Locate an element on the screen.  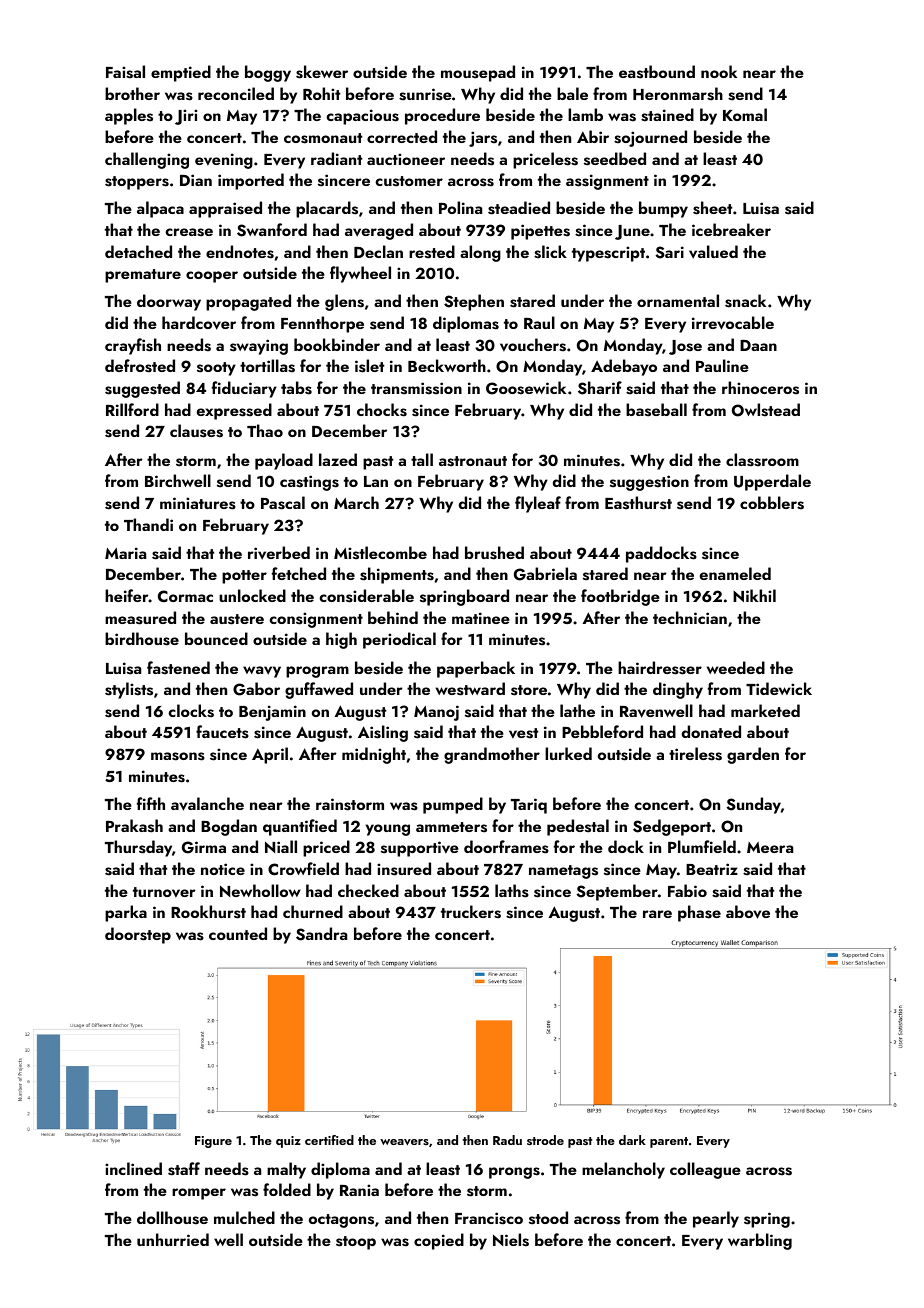
shipments is located at coordinates (397, 575).
